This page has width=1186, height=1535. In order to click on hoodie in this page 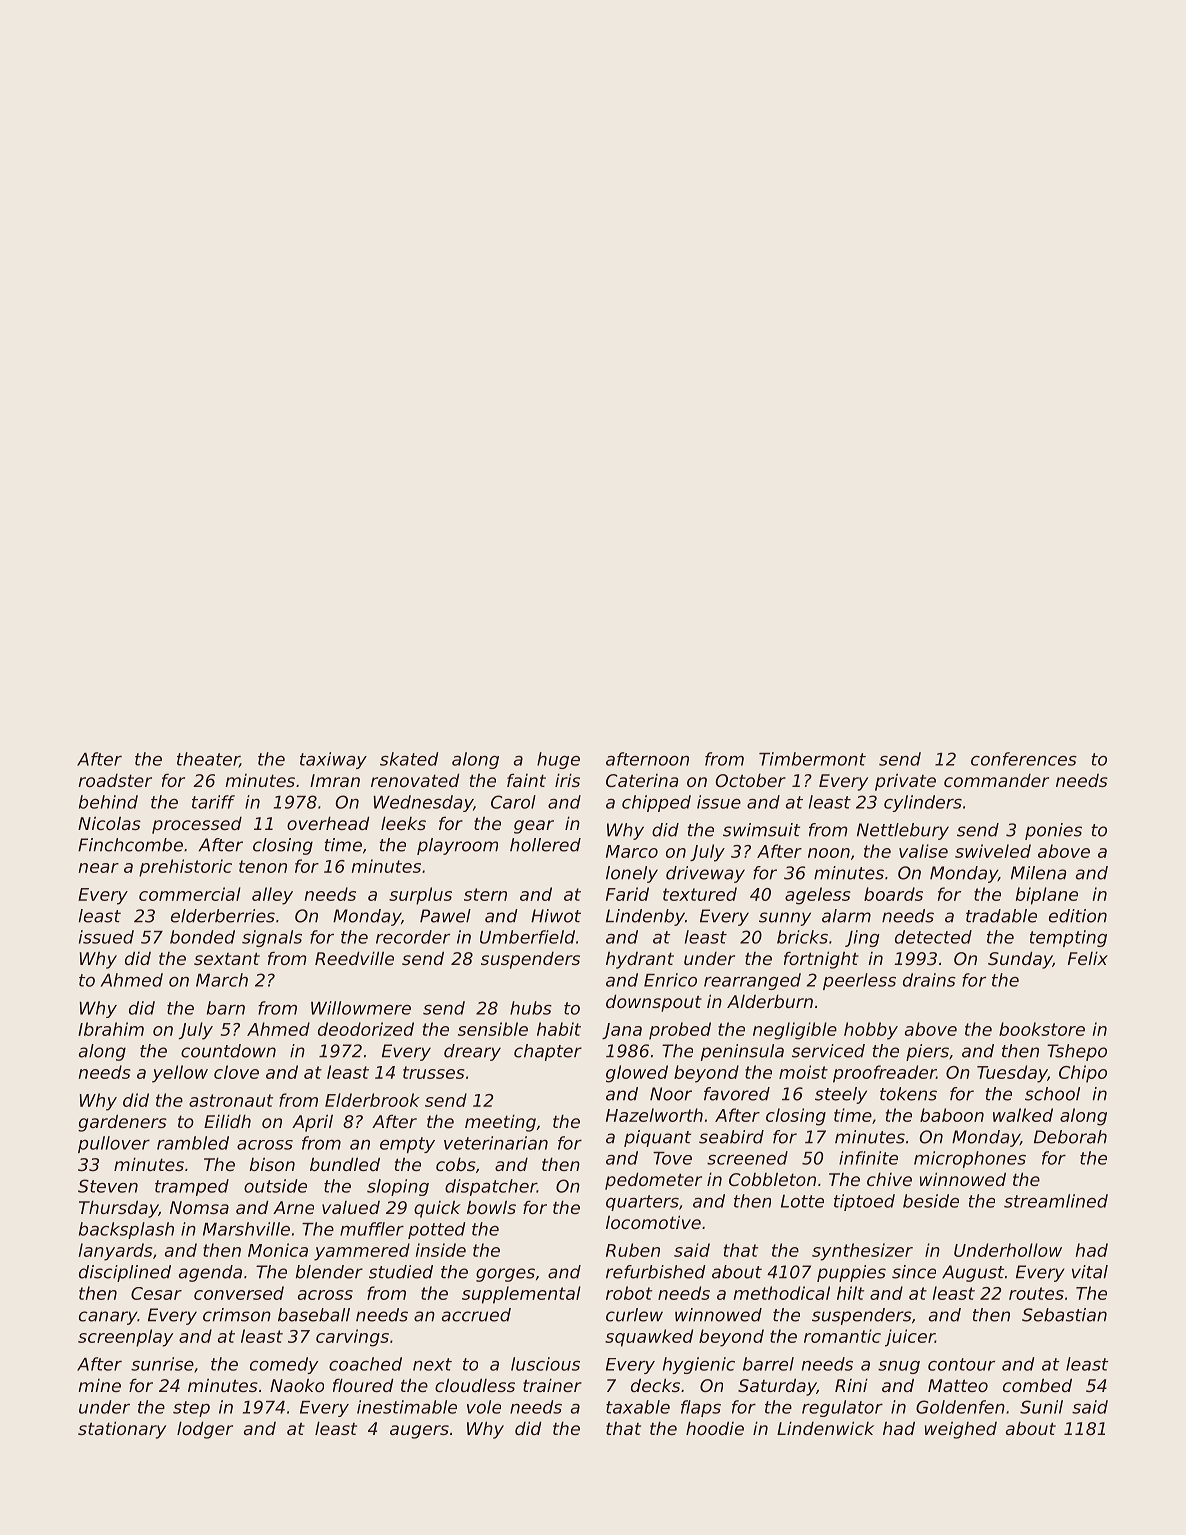, I will do `click(715, 1428)`.
